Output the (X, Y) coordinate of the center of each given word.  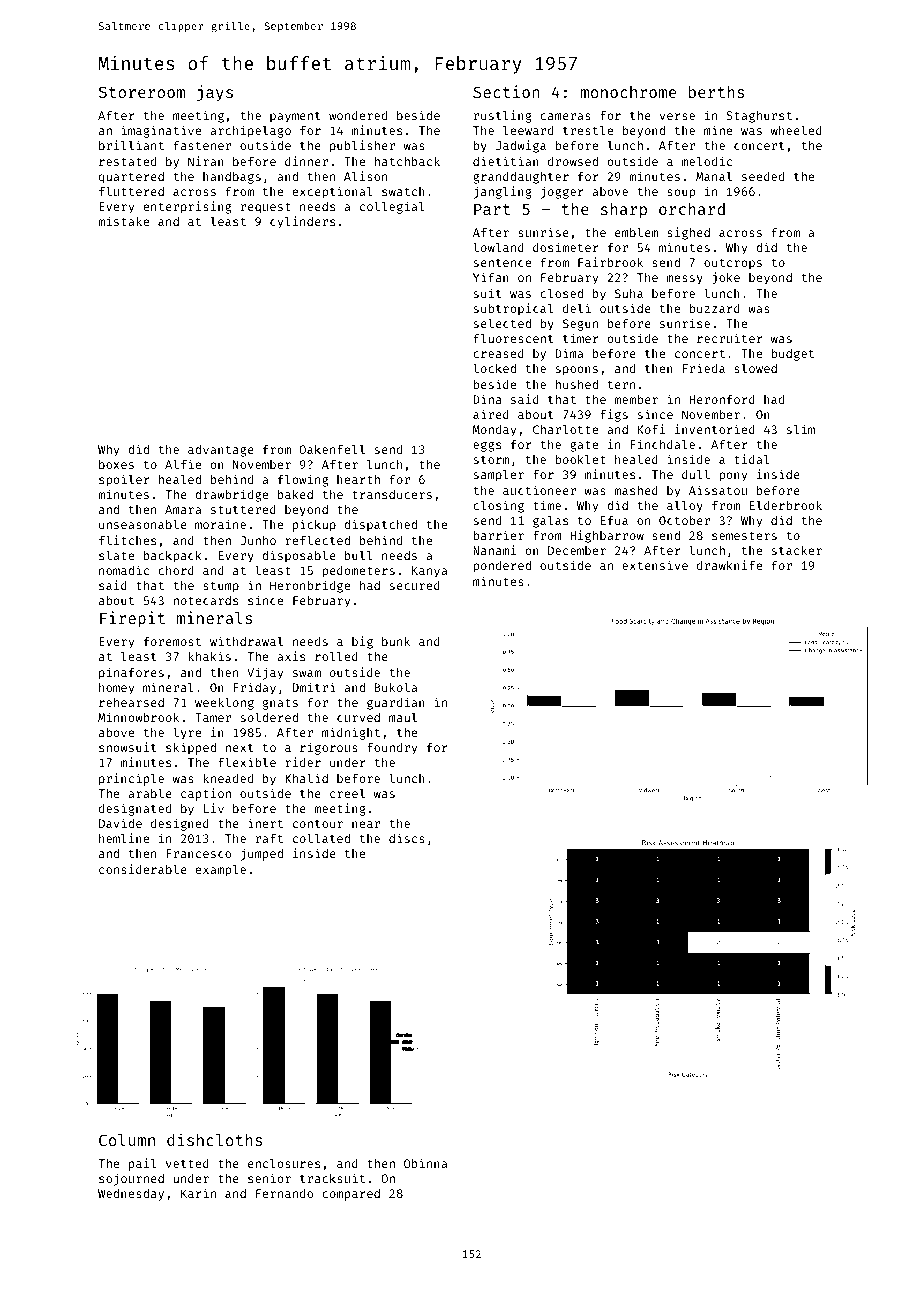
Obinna (425, 1163)
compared (351, 1195)
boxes (116, 464)
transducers (392, 494)
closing (498, 506)
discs (407, 838)
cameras (565, 116)
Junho (258, 540)
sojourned (131, 1179)
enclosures (284, 1163)
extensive (655, 565)
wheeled (796, 130)
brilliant (131, 145)
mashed (636, 490)
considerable (143, 869)
